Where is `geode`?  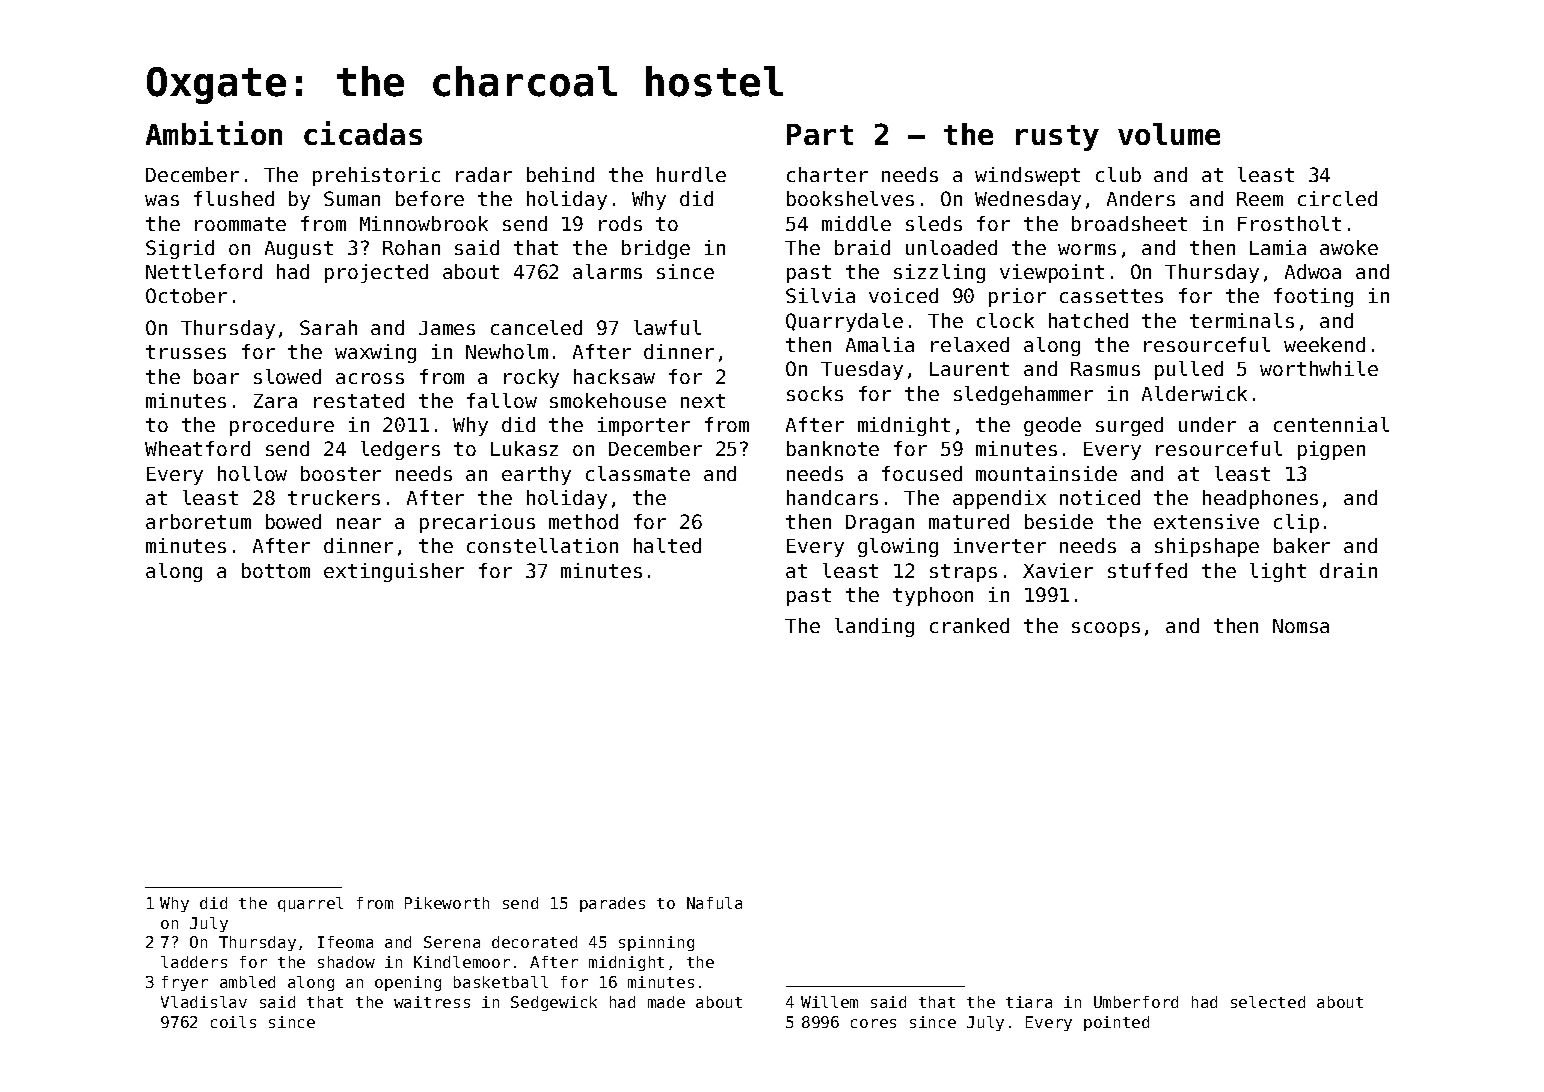 geode is located at coordinates (1052, 426).
